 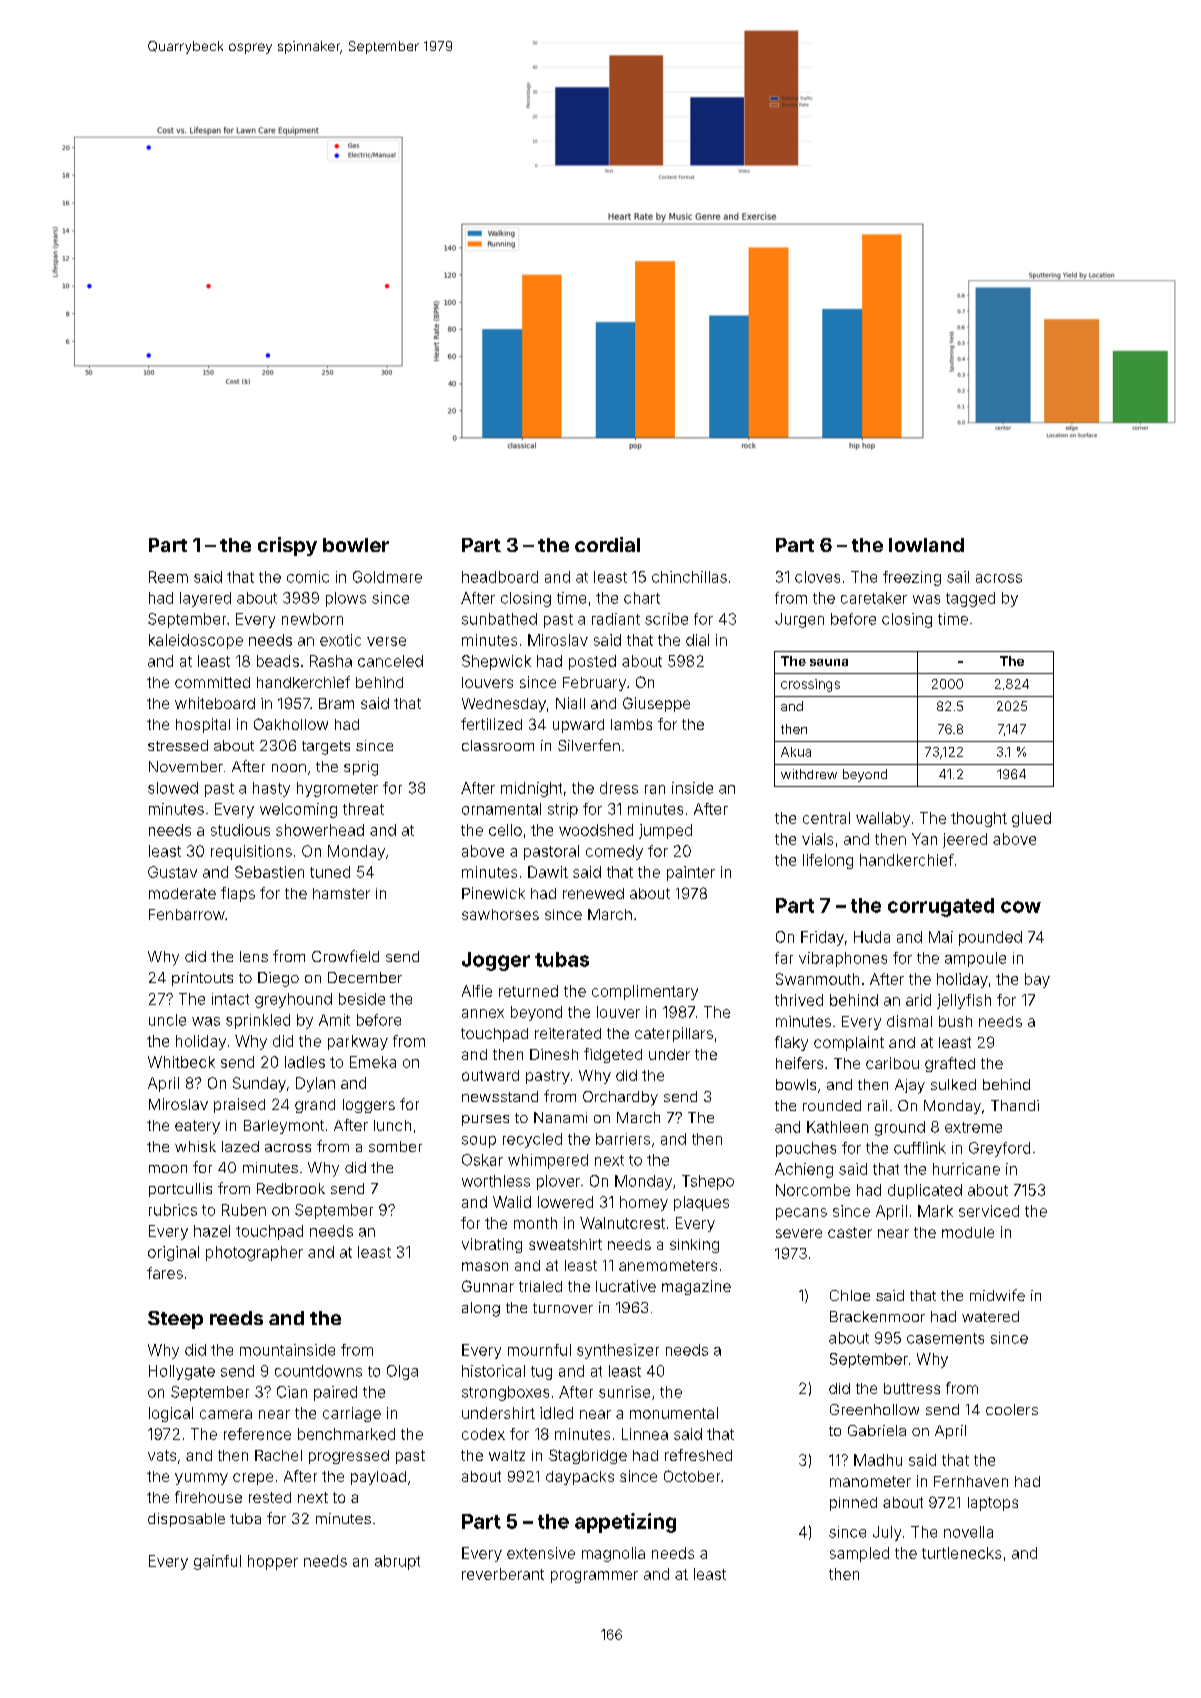 What do you see at coordinates (850, 1232) in the screenshot?
I see `caster` at bounding box center [850, 1232].
